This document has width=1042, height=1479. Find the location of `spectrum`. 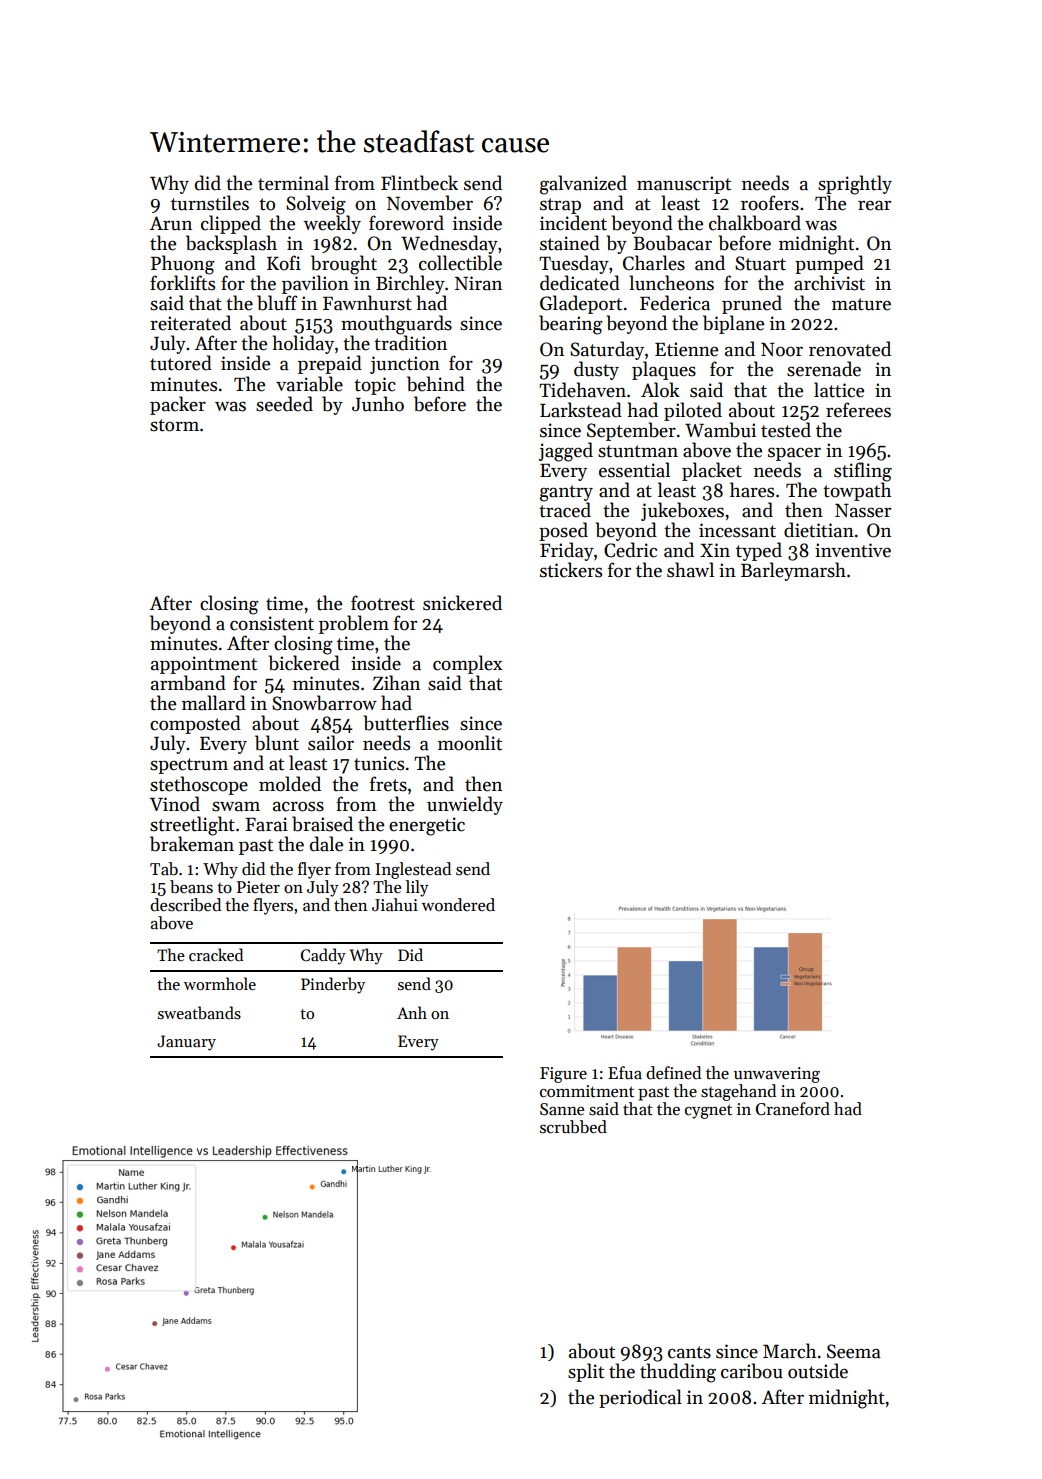

spectrum is located at coordinates (189, 766).
